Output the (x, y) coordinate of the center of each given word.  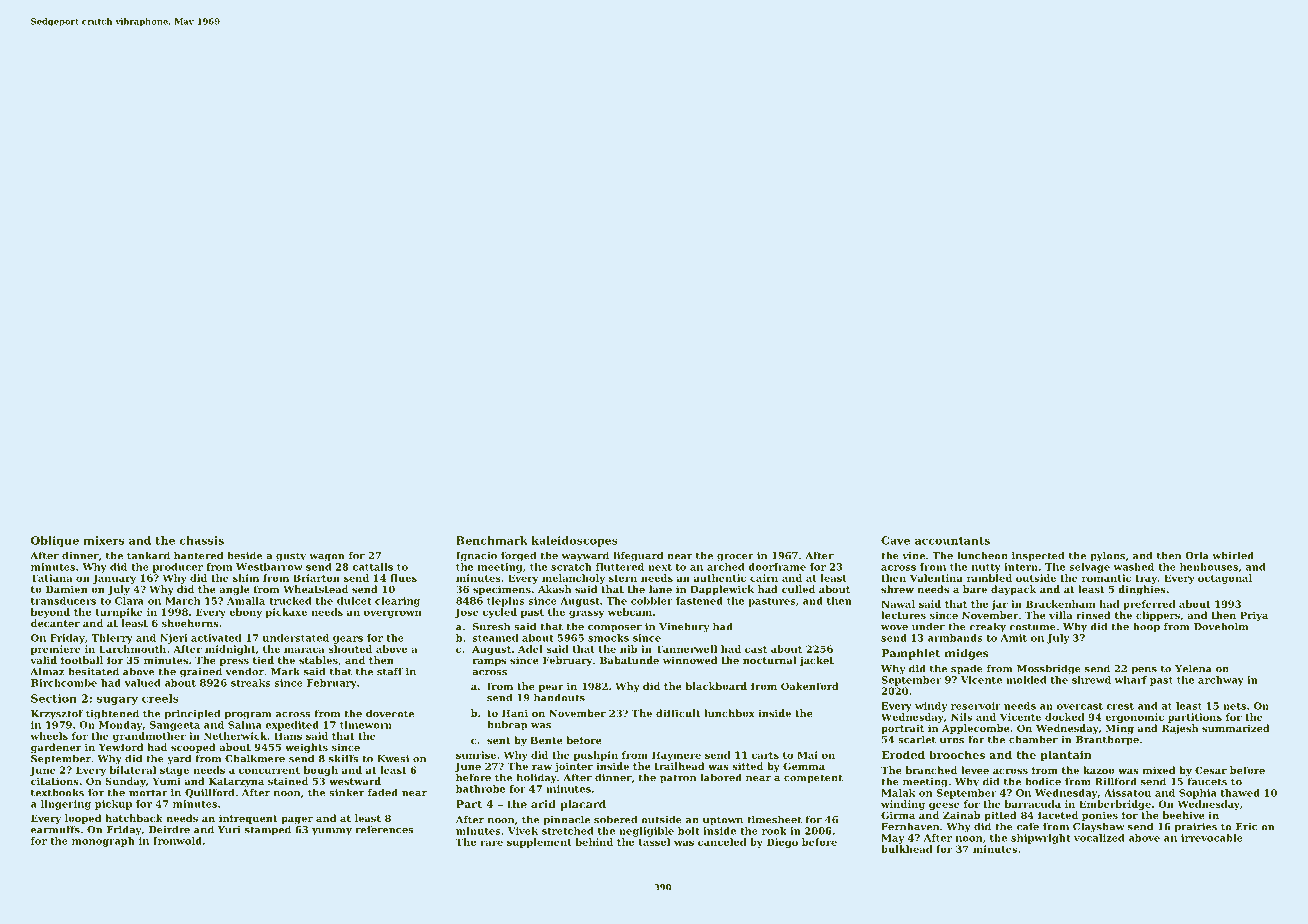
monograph (103, 842)
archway (1221, 681)
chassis (201, 540)
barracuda (1033, 804)
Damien (67, 589)
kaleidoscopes (575, 541)
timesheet (774, 819)
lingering (66, 805)
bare (975, 589)
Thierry (112, 639)
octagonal (1225, 579)
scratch (571, 567)
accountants (952, 541)
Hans (288, 736)
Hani (515, 713)
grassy (586, 614)
